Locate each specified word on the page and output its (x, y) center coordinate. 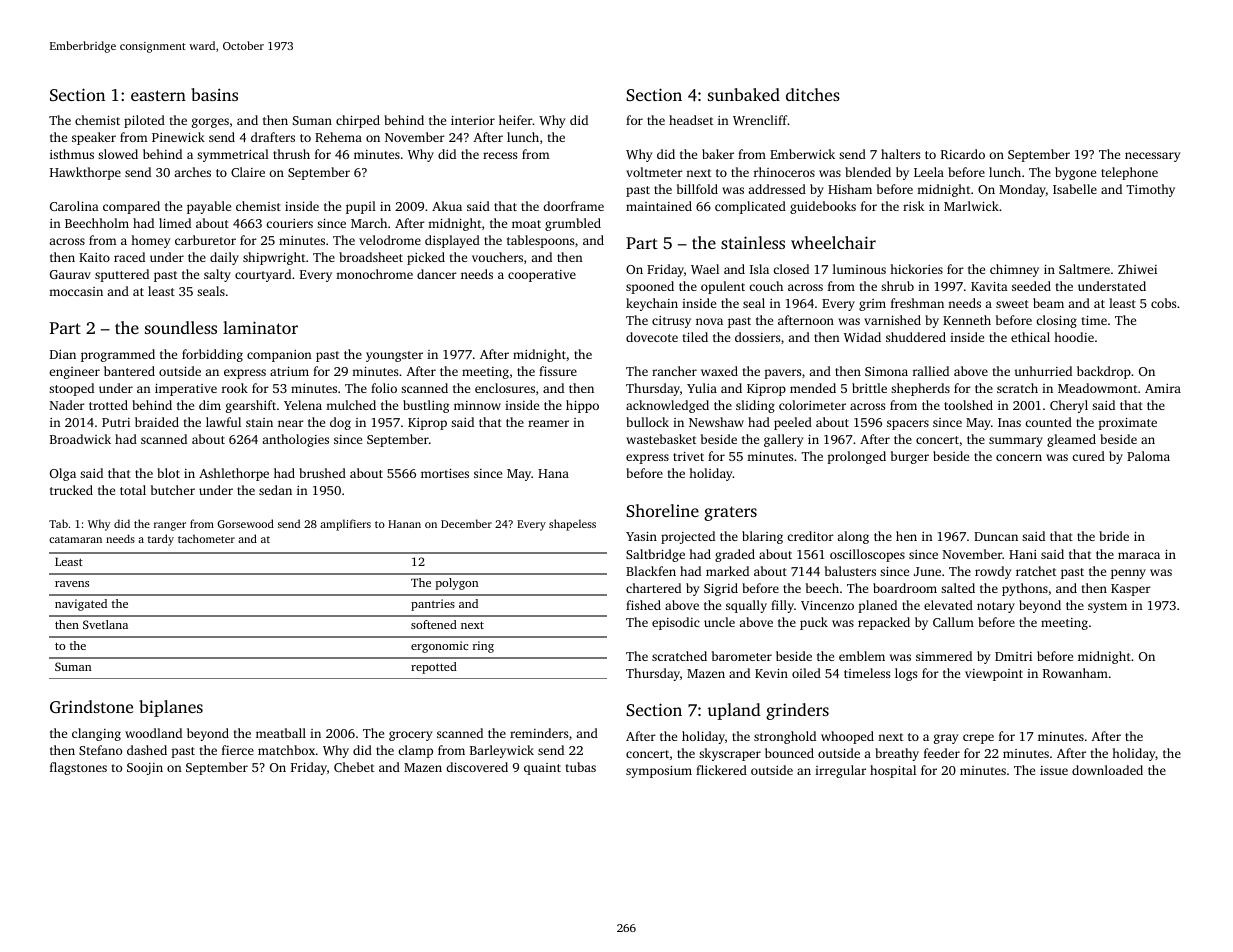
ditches (813, 94)
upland (734, 711)
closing (1056, 321)
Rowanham (1075, 673)
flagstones (78, 768)
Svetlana (105, 624)
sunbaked (744, 94)
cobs (1163, 303)
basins (214, 94)
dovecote (652, 337)
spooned (650, 287)
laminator (260, 327)
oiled (806, 673)
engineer (74, 373)
